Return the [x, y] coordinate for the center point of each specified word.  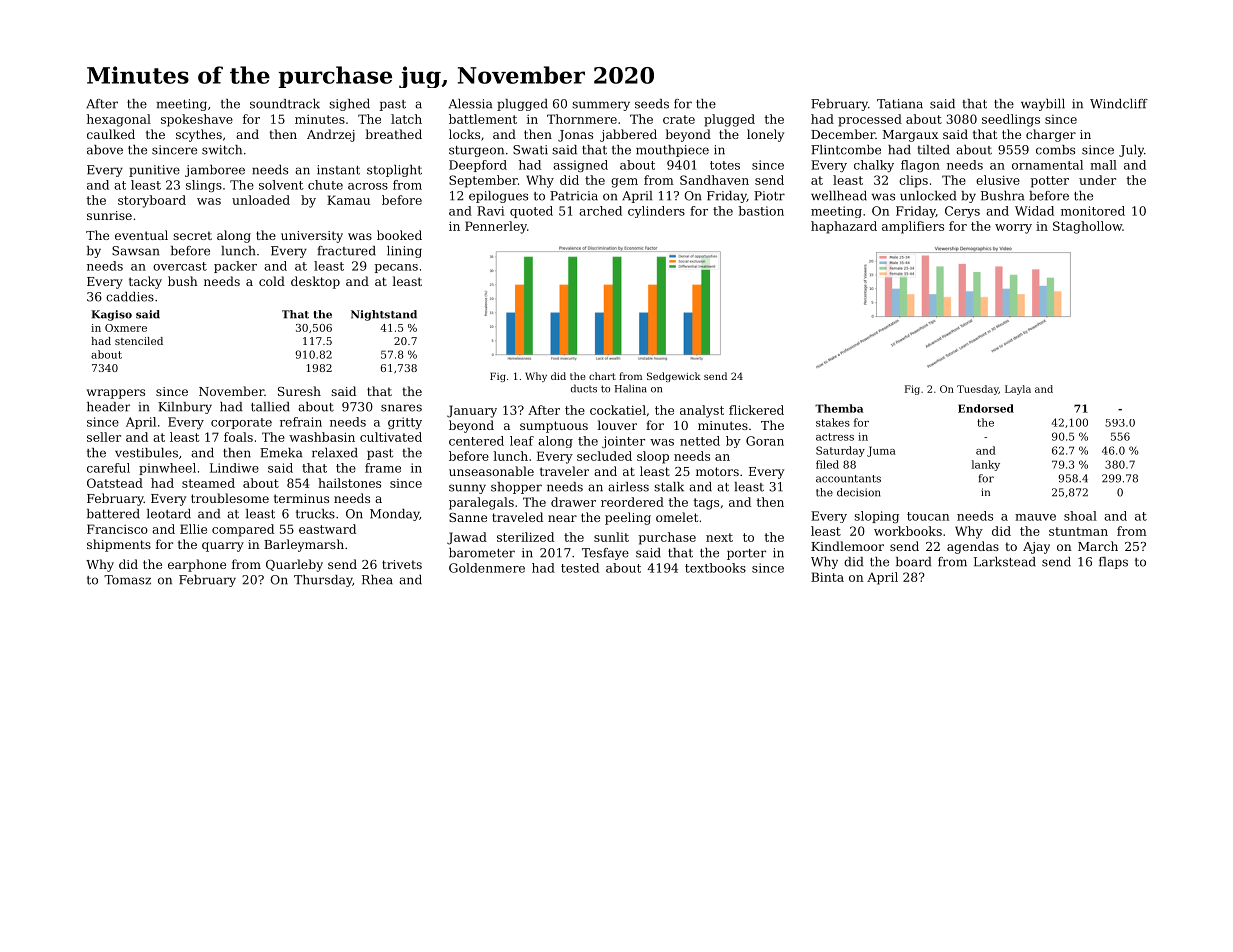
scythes [199, 135]
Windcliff [1119, 104]
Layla [1018, 390]
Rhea [377, 580]
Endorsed [986, 408]
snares [401, 408]
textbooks [715, 568]
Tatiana [900, 104]
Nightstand [384, 315]
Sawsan [136, 251]
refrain [301, 422]
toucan [928, 516]
